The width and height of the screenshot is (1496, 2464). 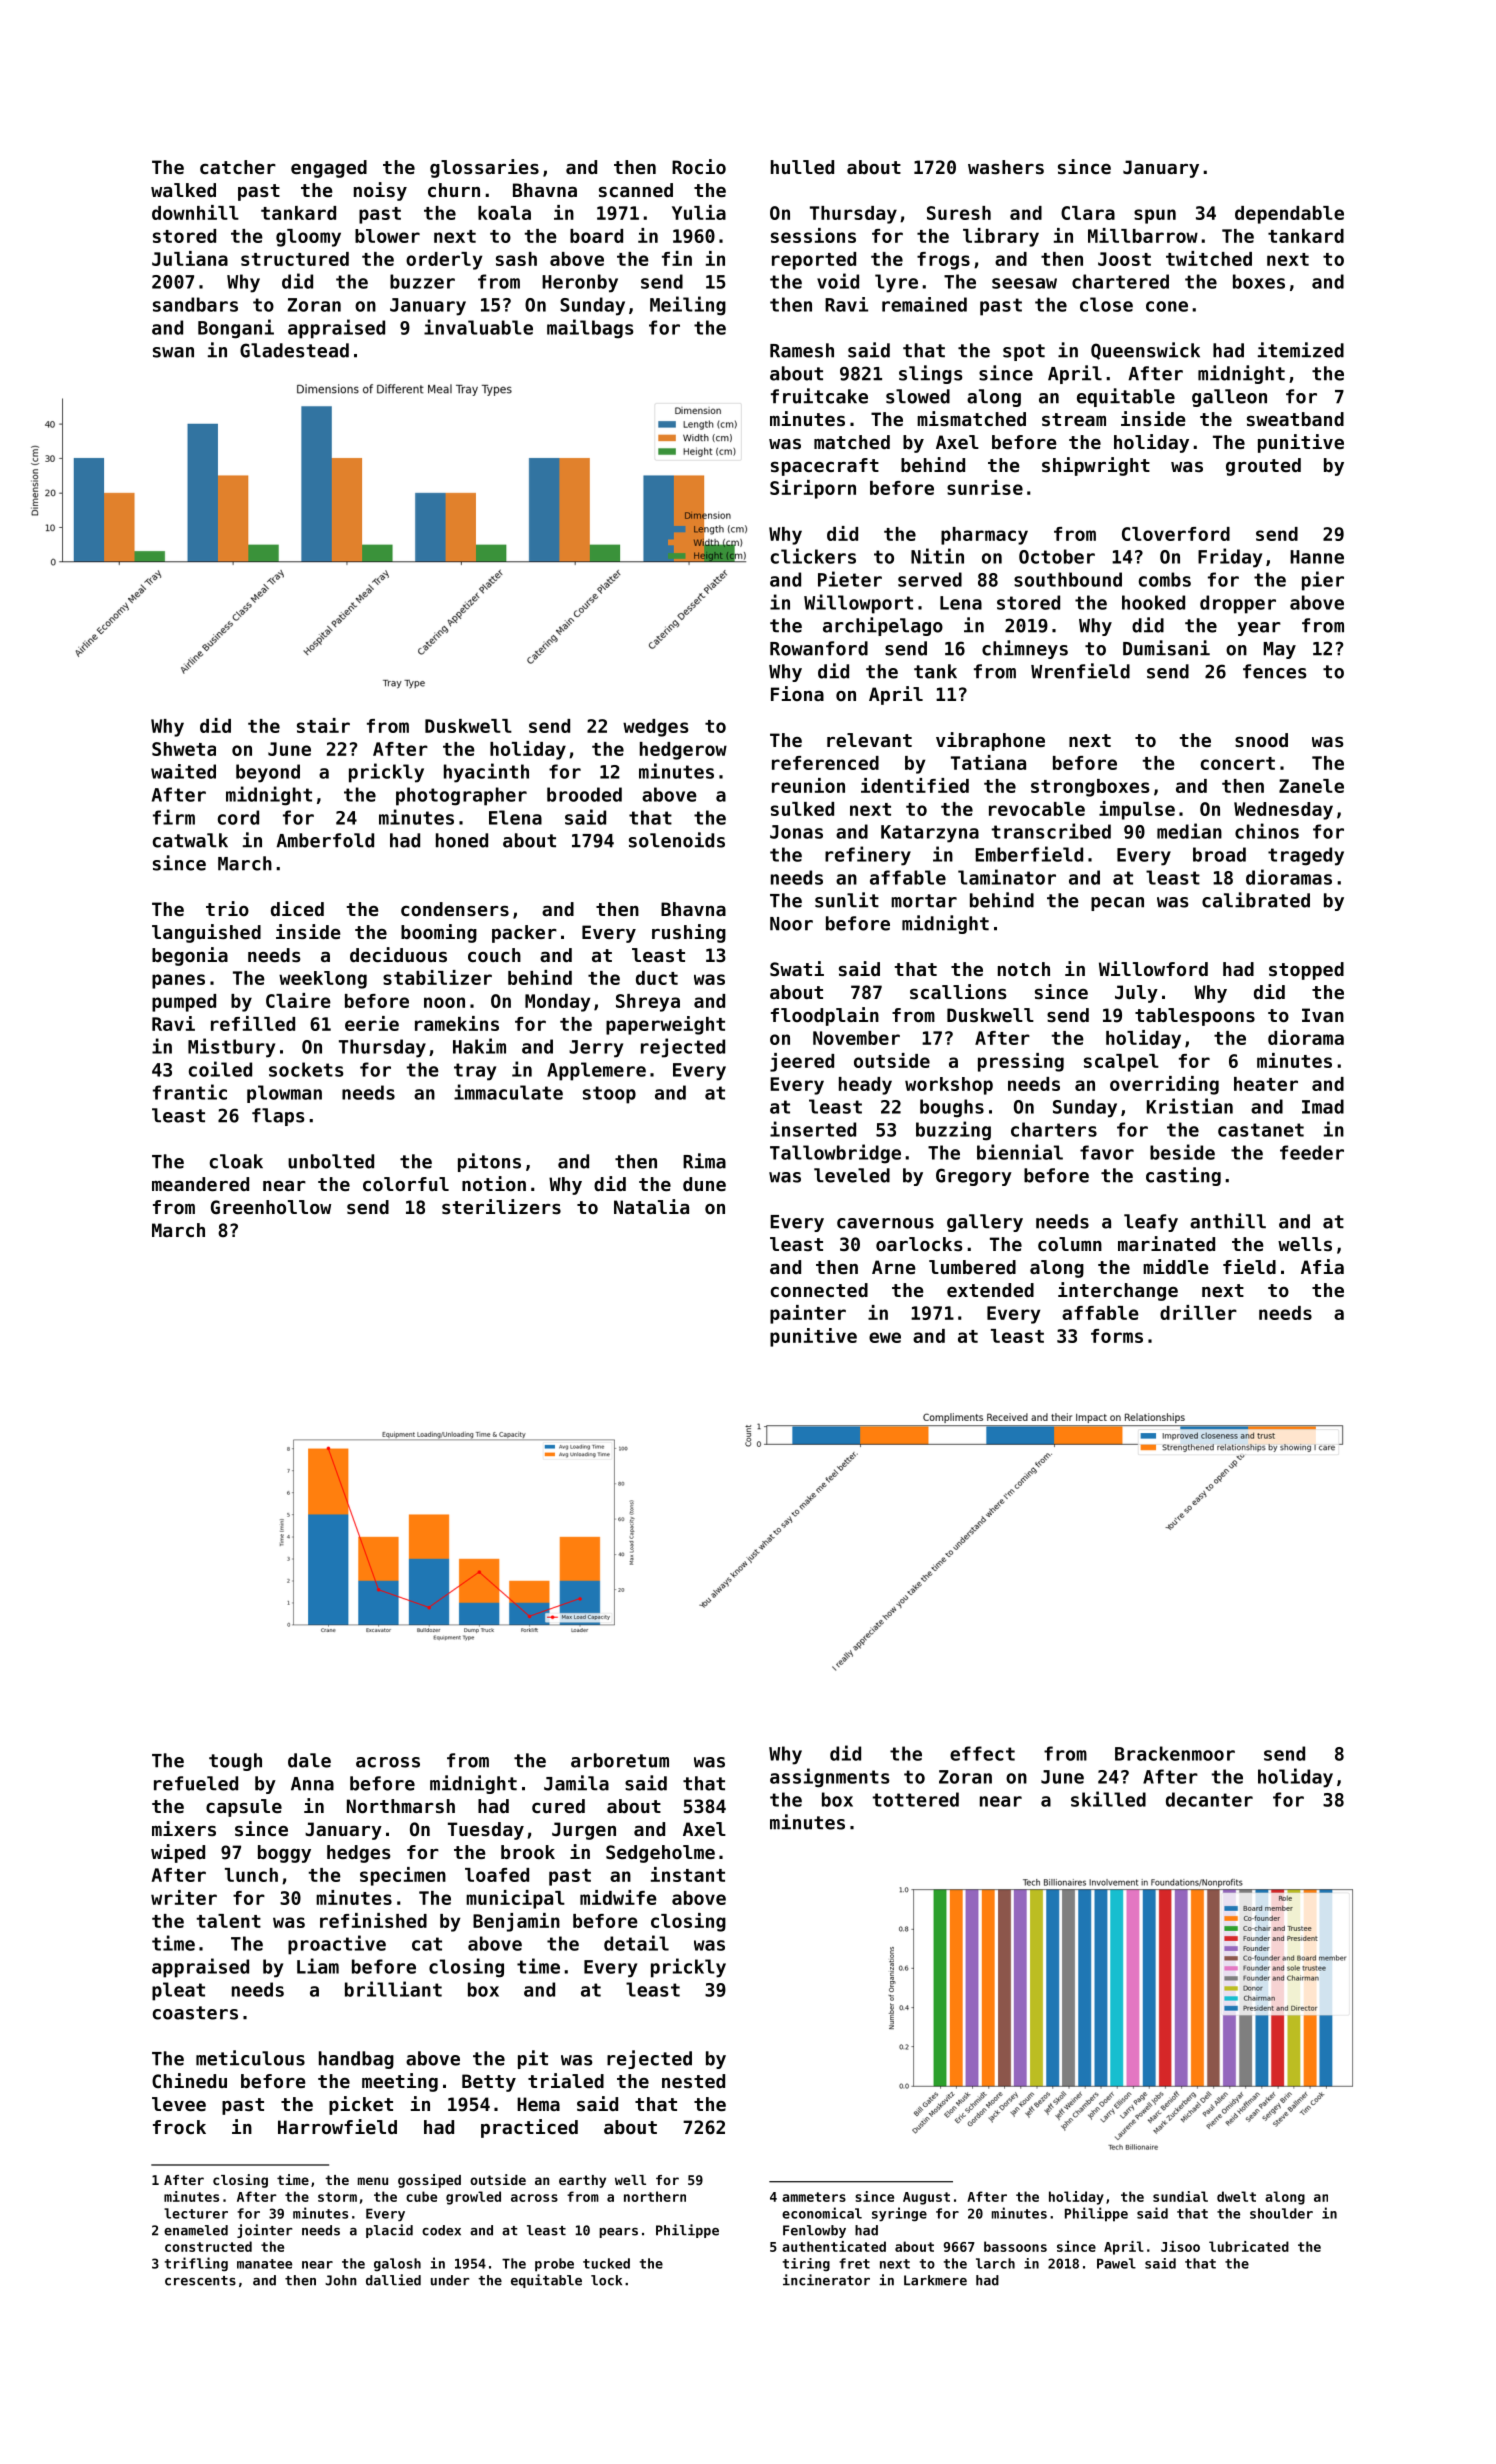 I want to click on assignments, so click(x=830, y=1778).
